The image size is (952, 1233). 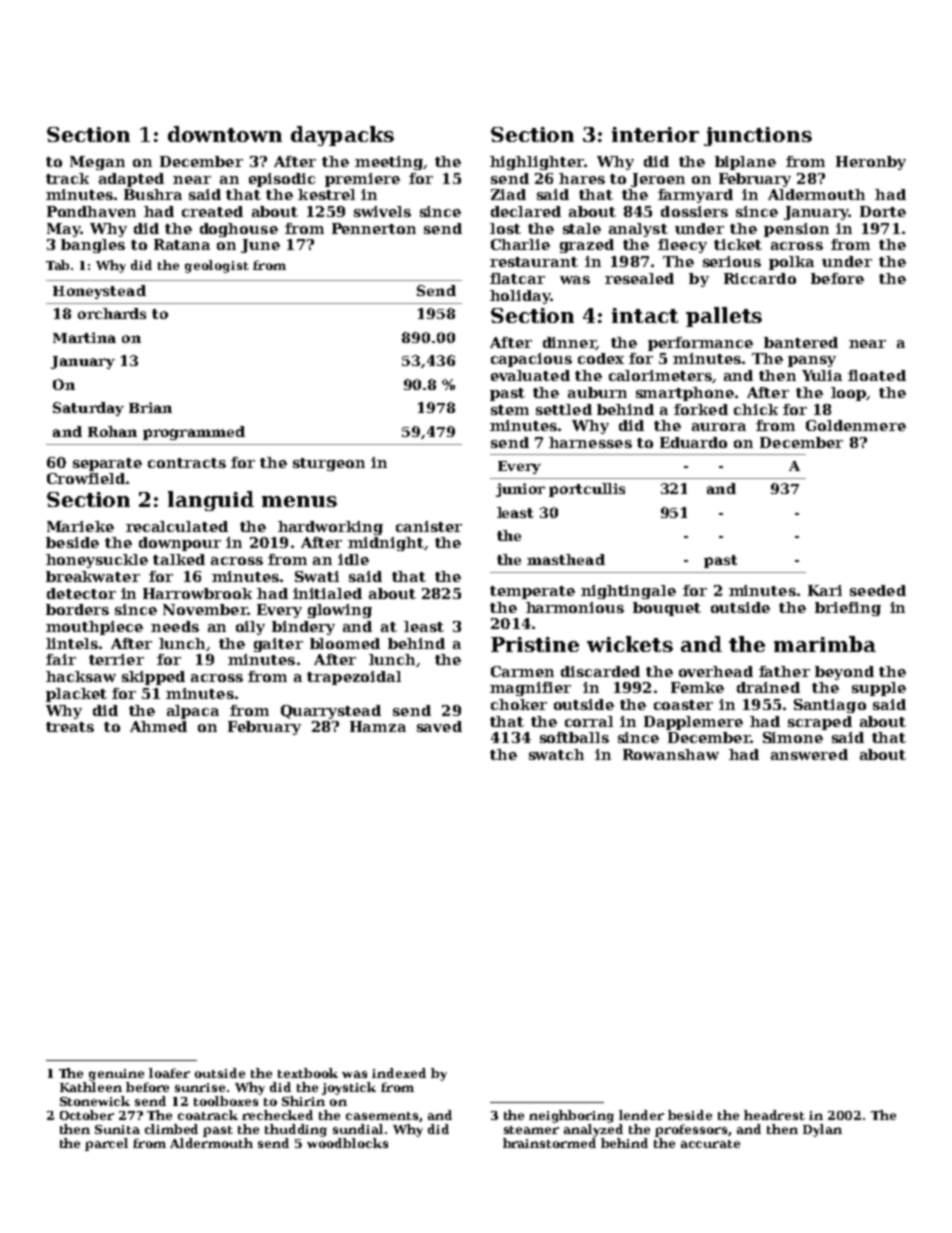 I want to click on daypacks, so click(x=342, y=136).
